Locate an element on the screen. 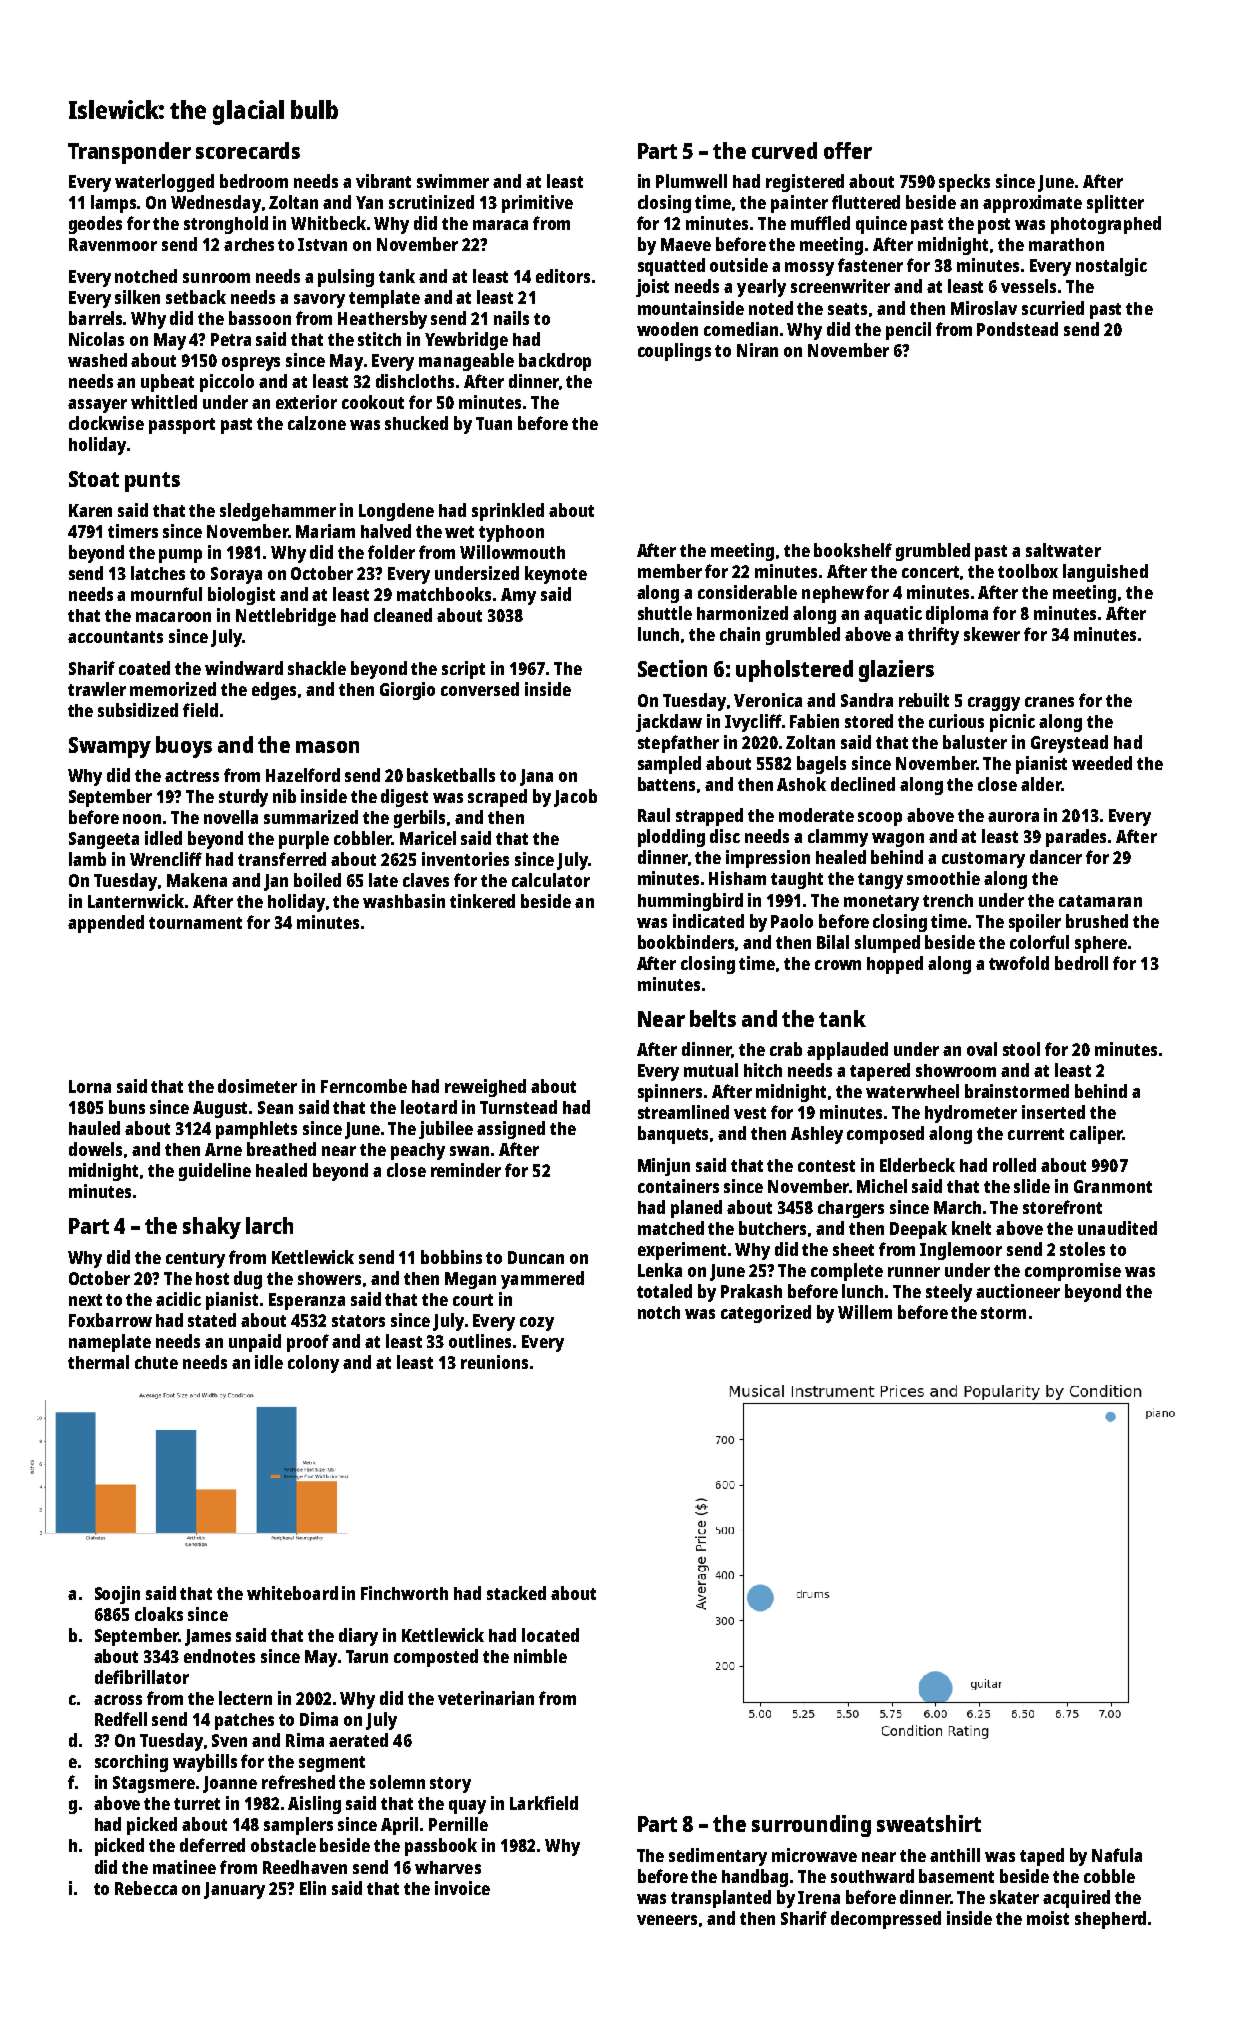 The height and width of the screenshot is (2036, 1236). curved is located at coordinates (784, 150).
